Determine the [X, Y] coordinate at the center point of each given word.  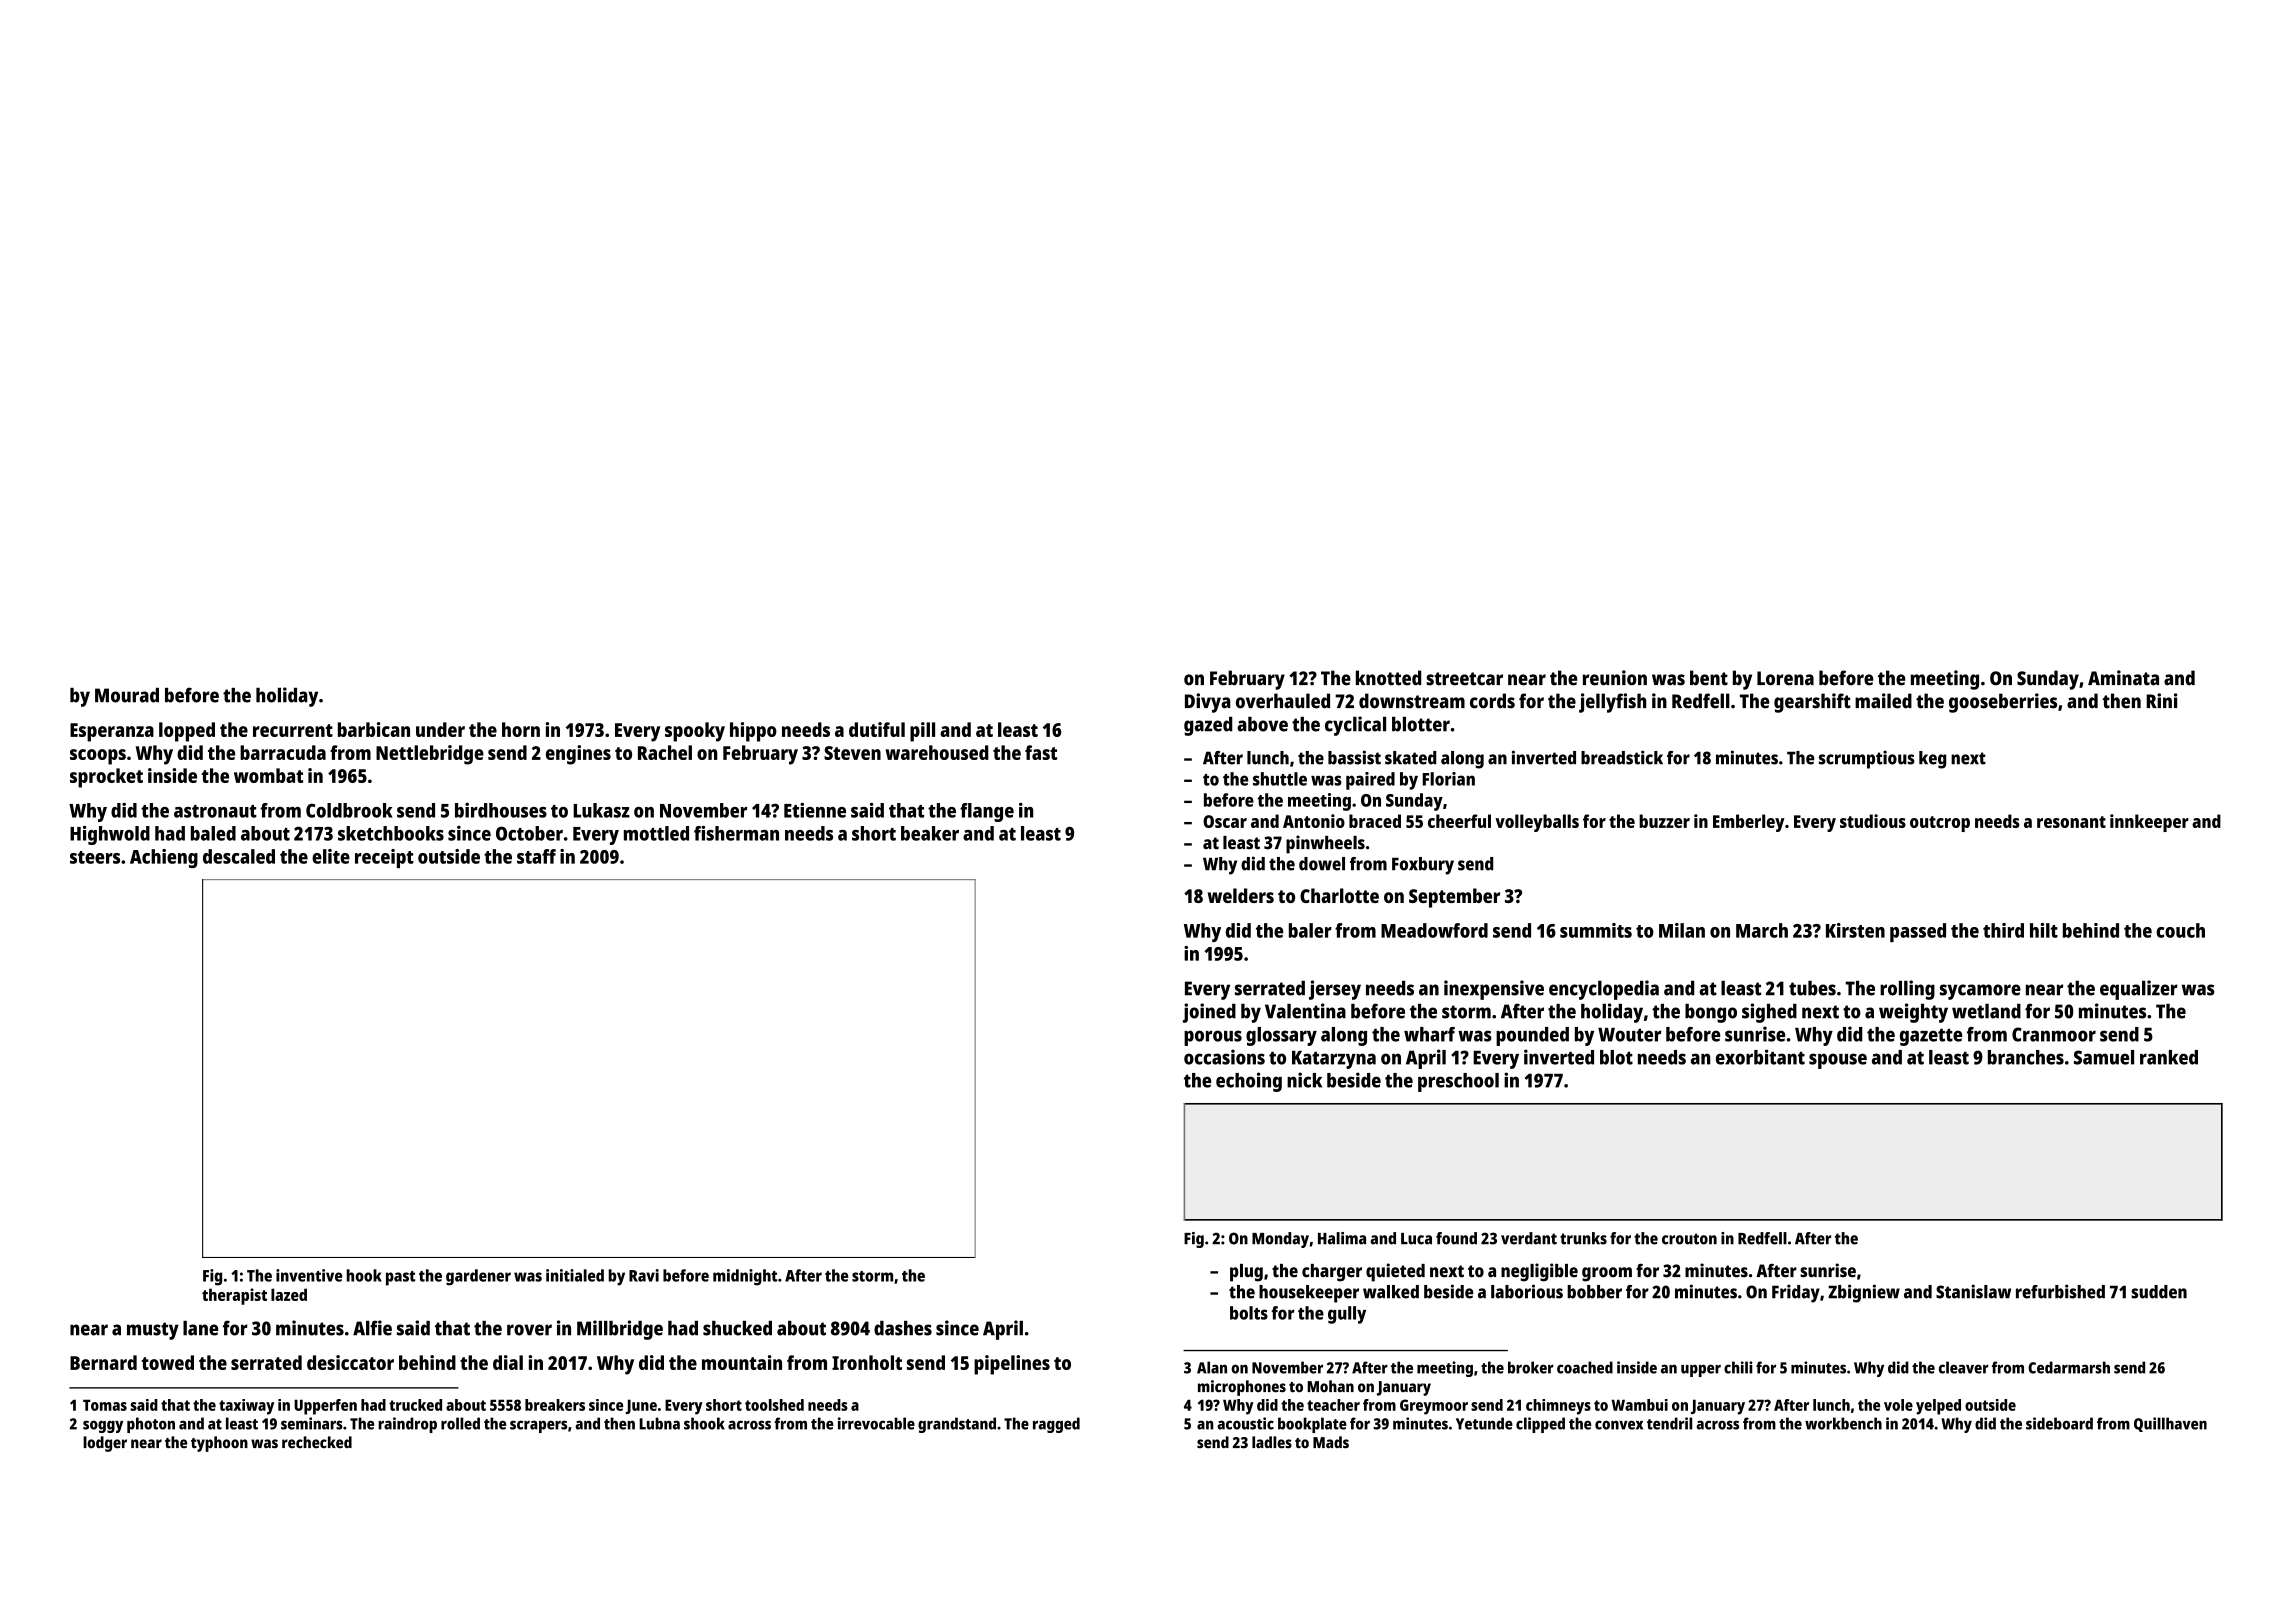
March [1762, 930]
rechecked [317, 1442]
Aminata [2123, 678]
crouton [1689, 1239]
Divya [1208, 703]
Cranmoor [2054, 1034]
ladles [1272, 1442]
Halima [1342, 1238]
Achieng [164, 858]
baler [1310, 930]
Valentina [1305, 1011]
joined [1209, 1013]
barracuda [283, 752]
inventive [309, 1275]
